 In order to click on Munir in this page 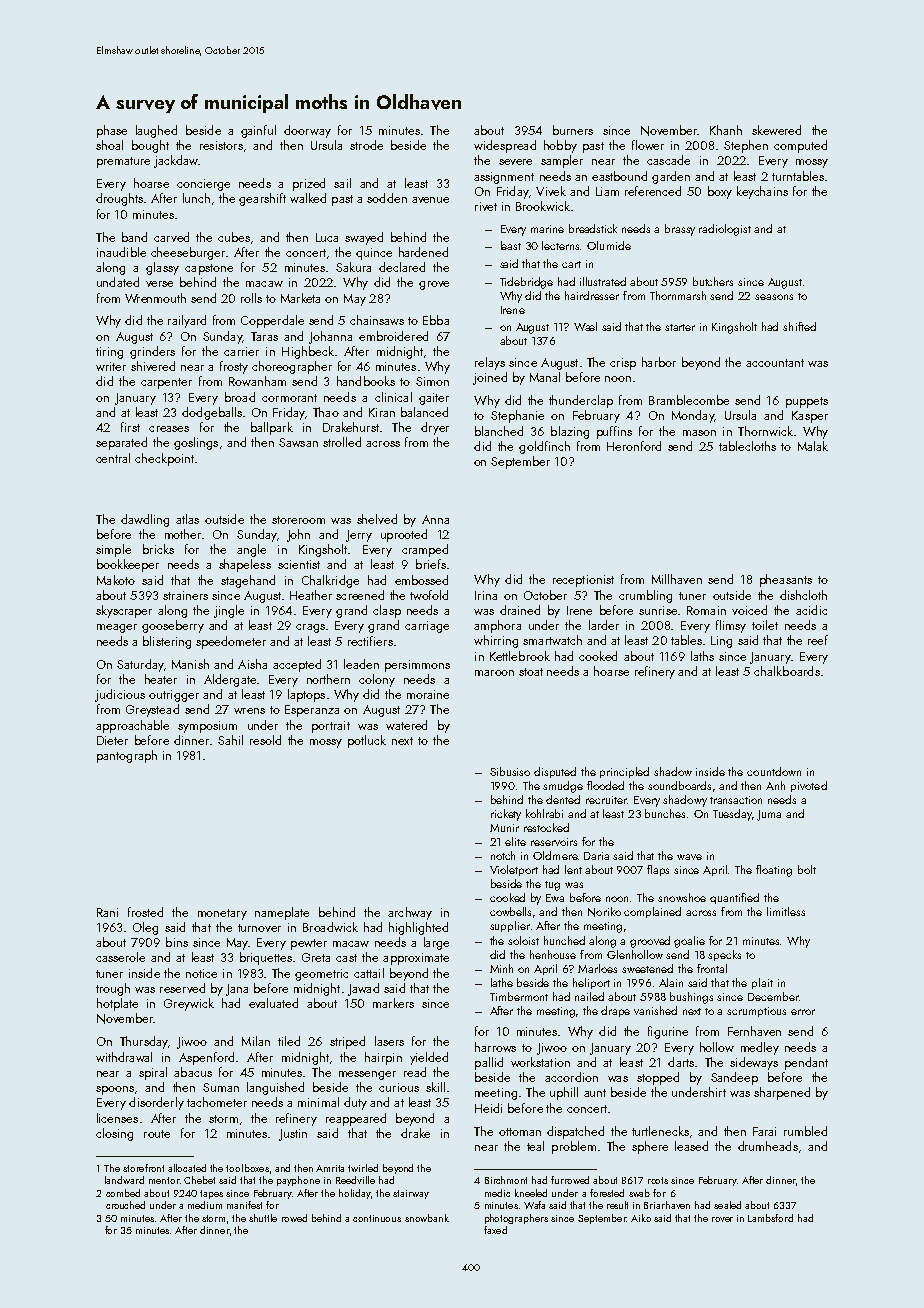, I will do `click(504, 828)`.
